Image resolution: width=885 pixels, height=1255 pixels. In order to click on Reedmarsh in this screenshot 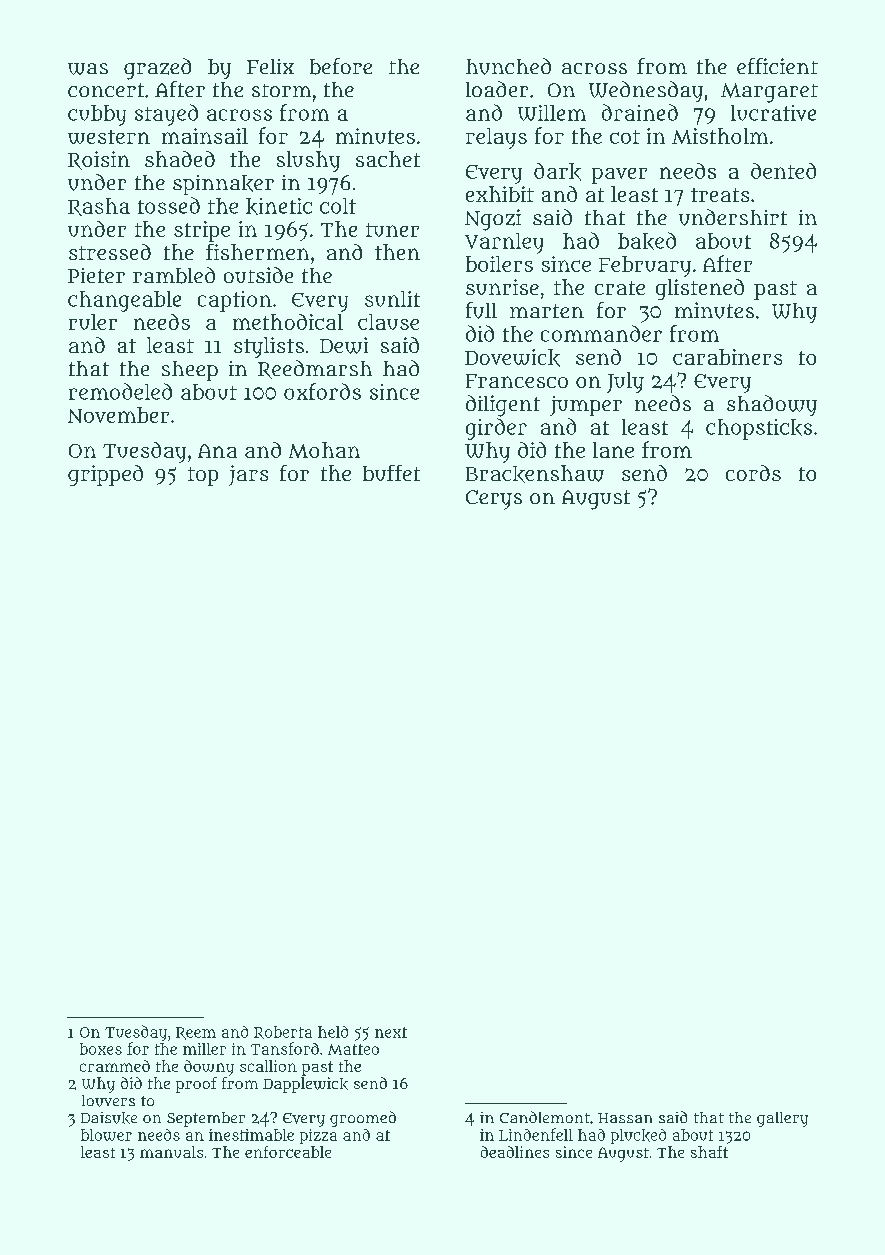, I will do `click(315, 369)`.
